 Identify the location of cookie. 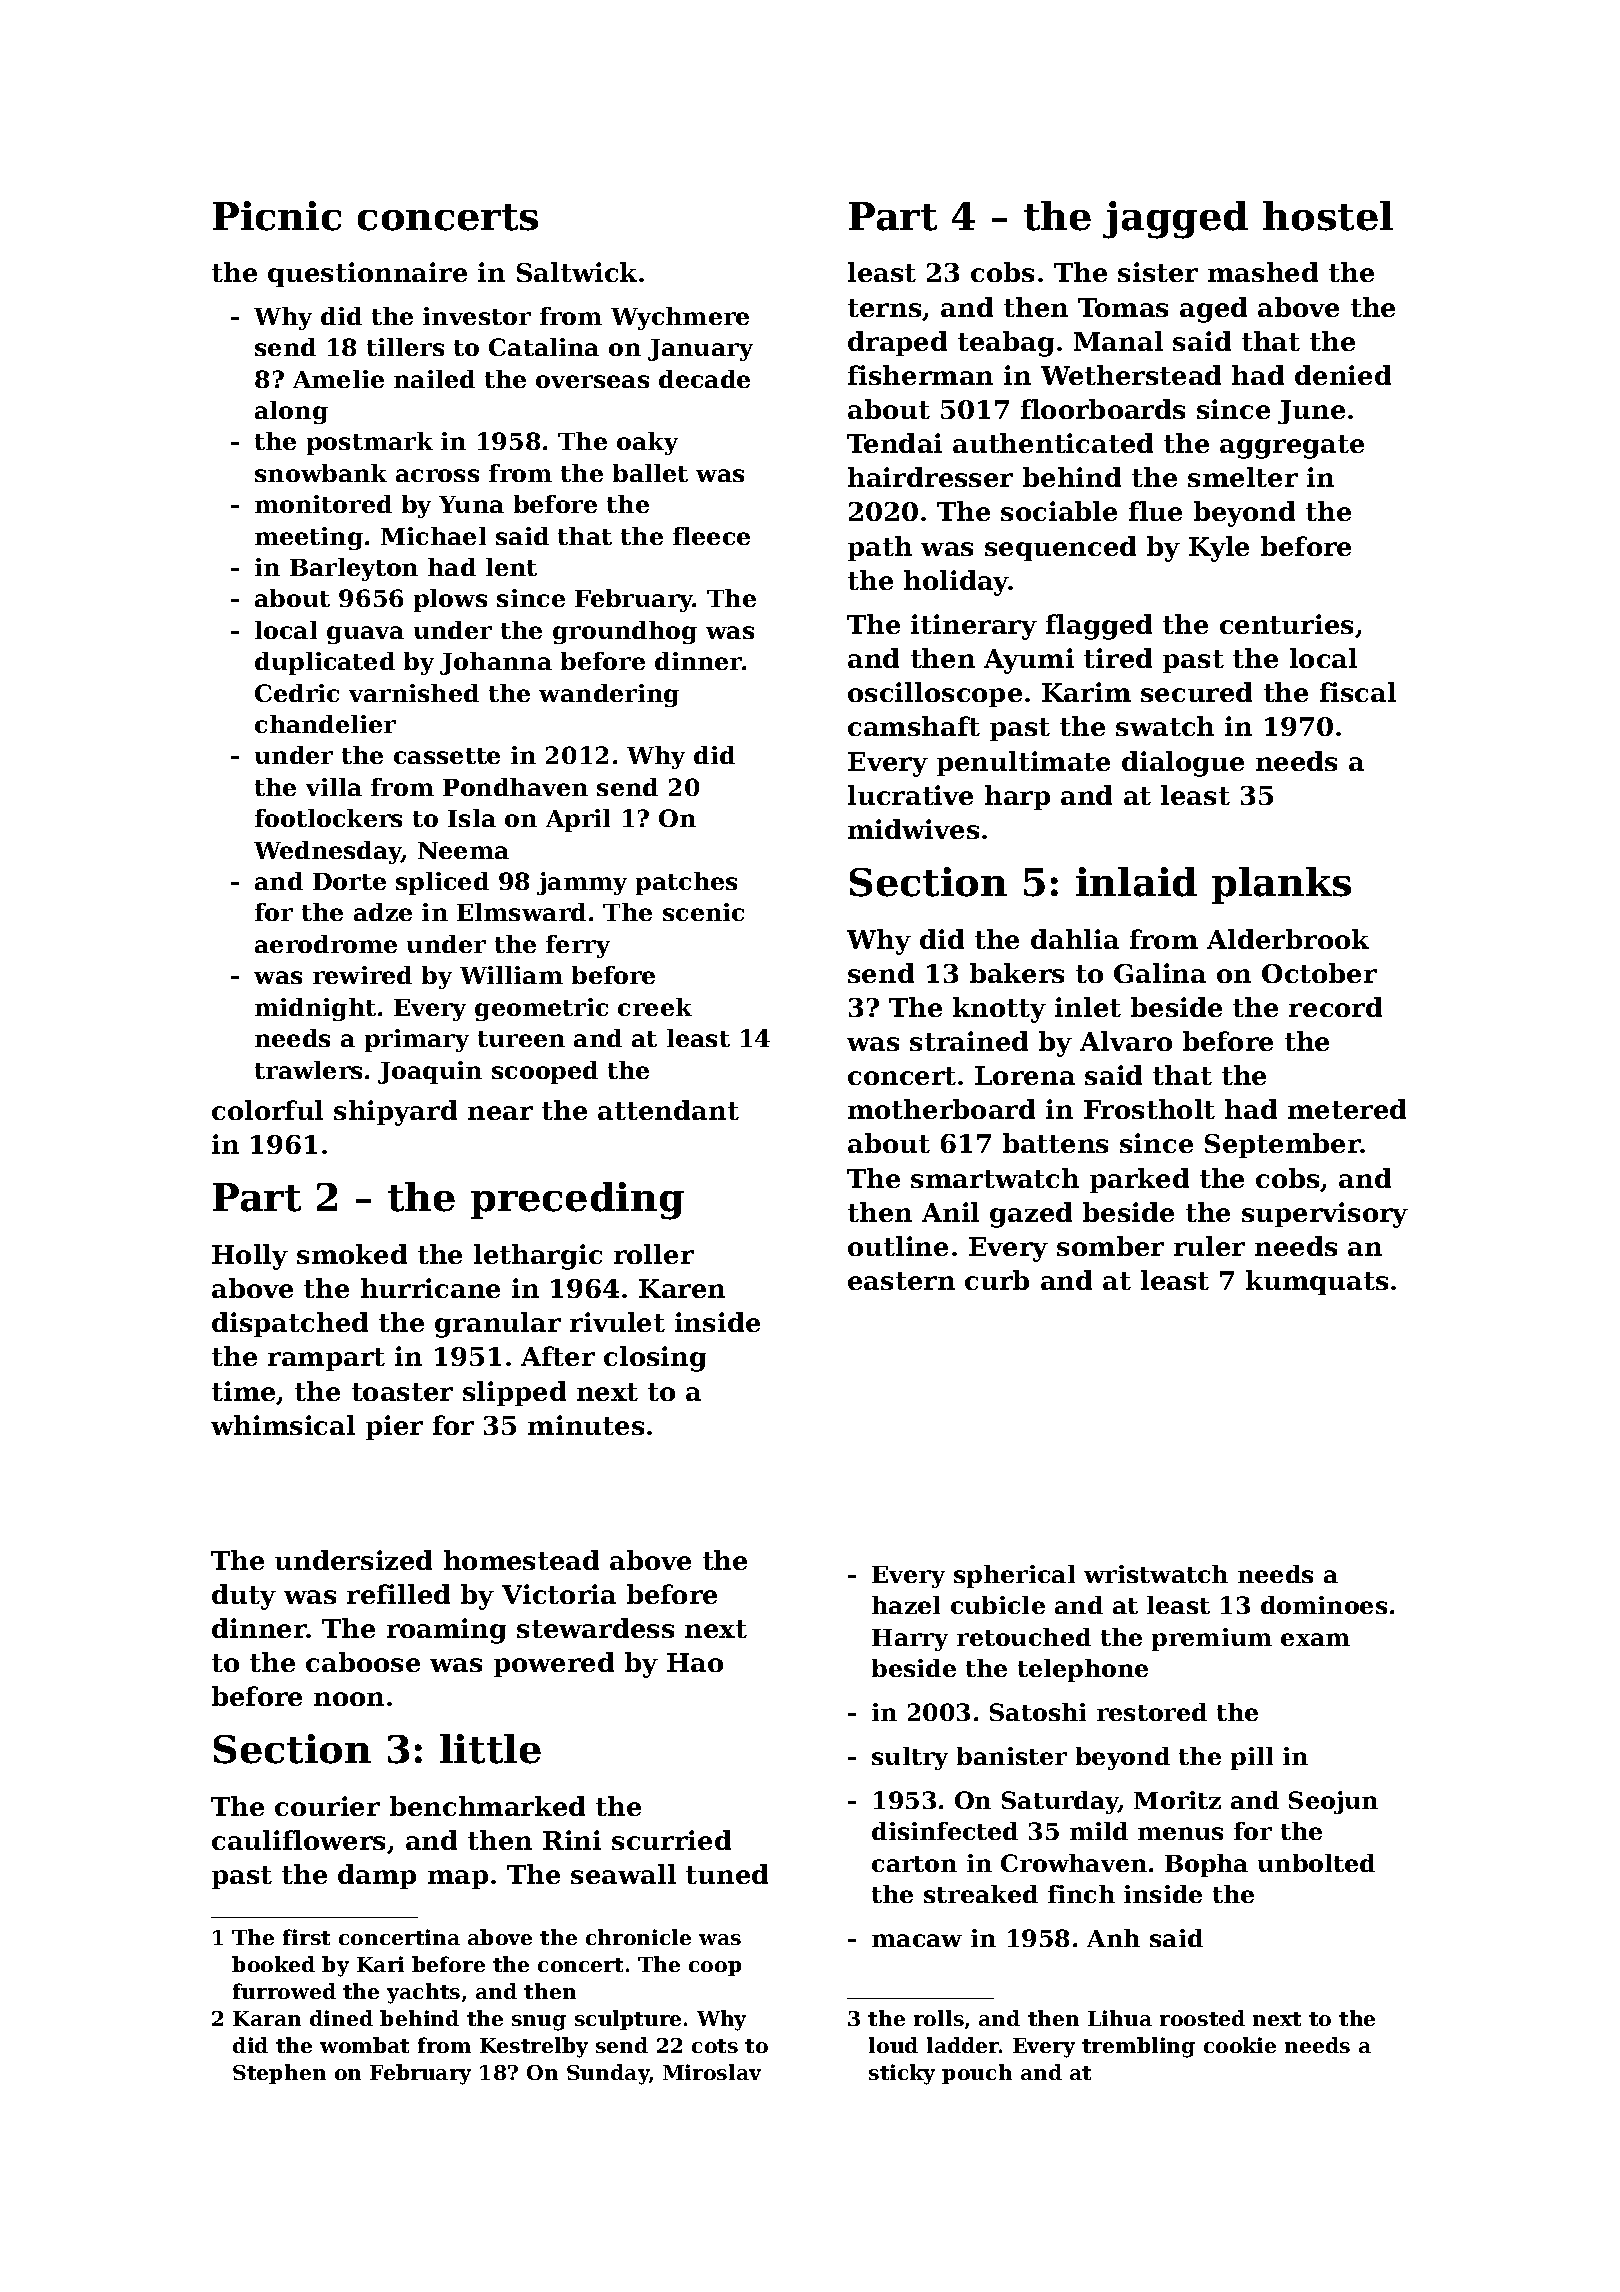
(1240, 2045).
